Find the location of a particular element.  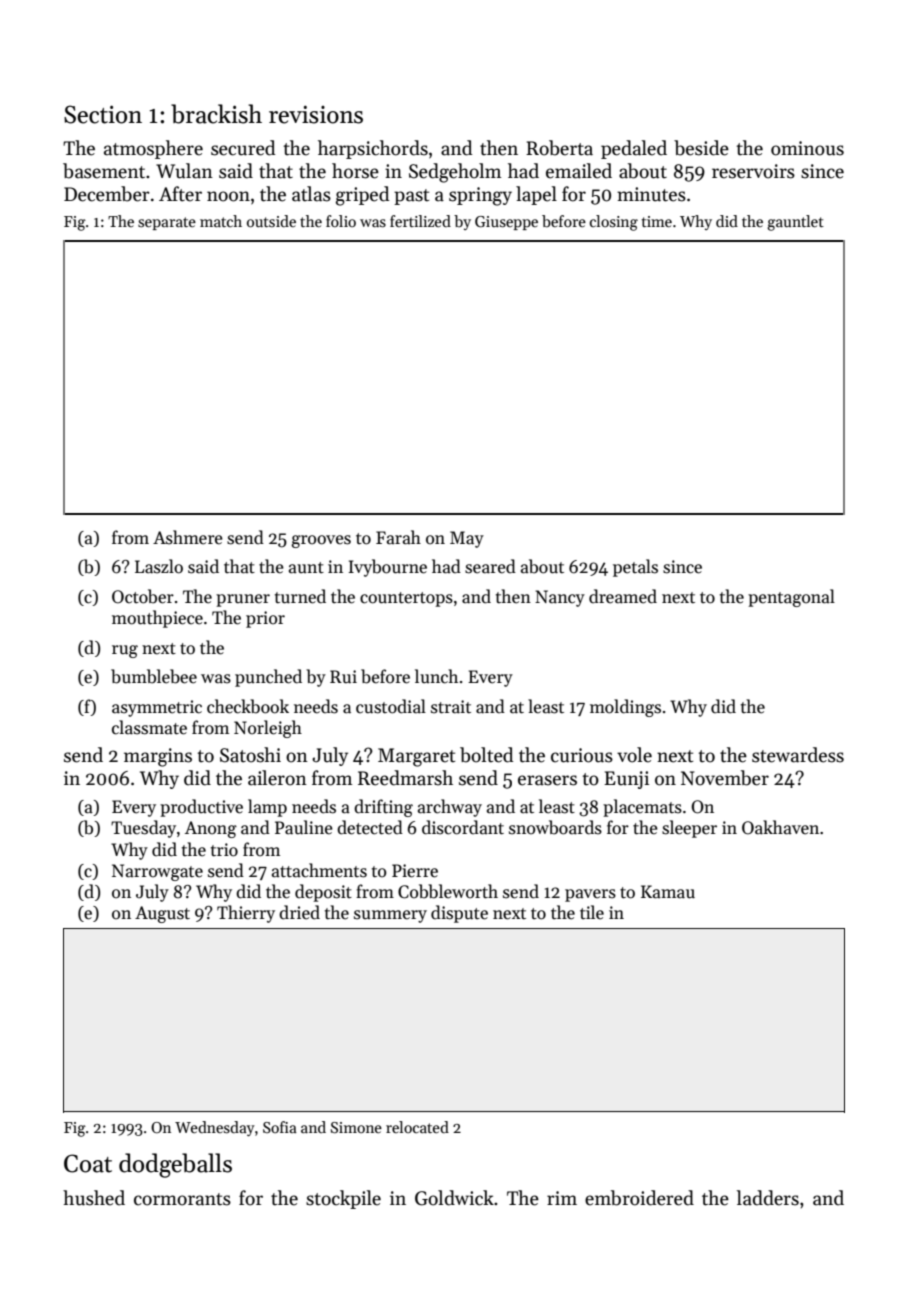

Ashmere is located at coordinates (188, 537).
